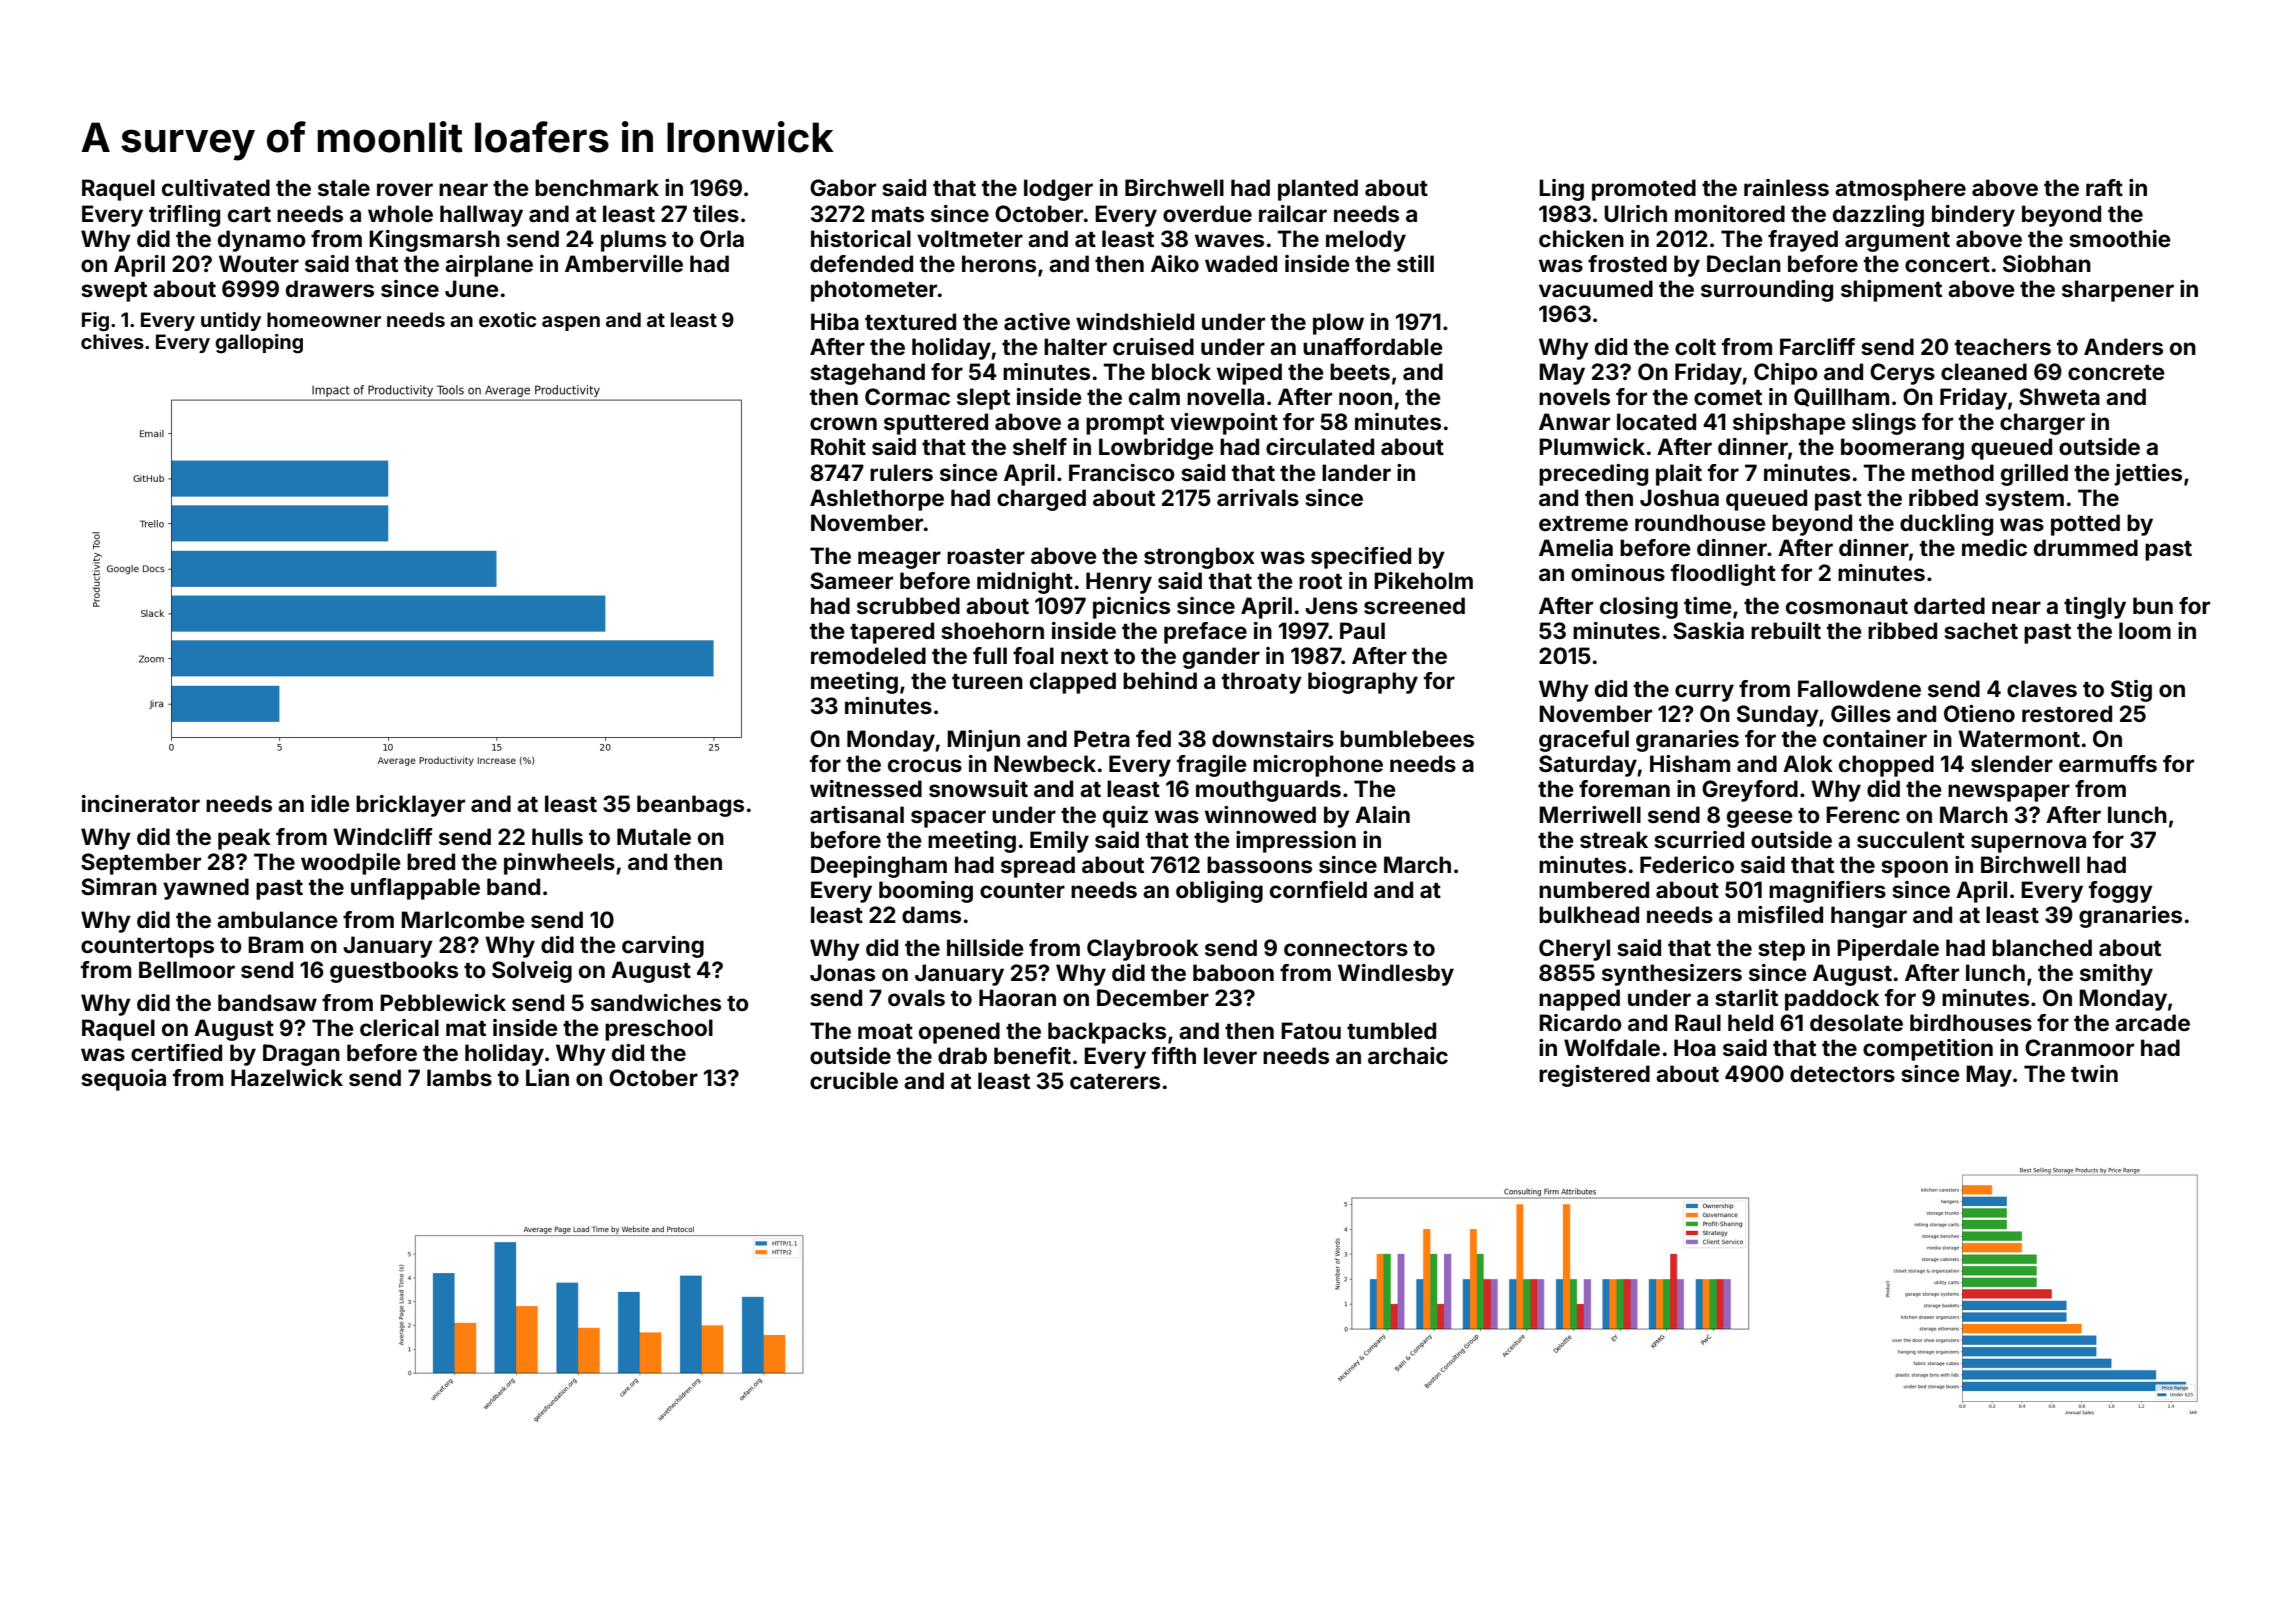  What do you see at coordinates (925, 765) in the screenshot?
I see `crocus` at bounding box center [925, 765].
